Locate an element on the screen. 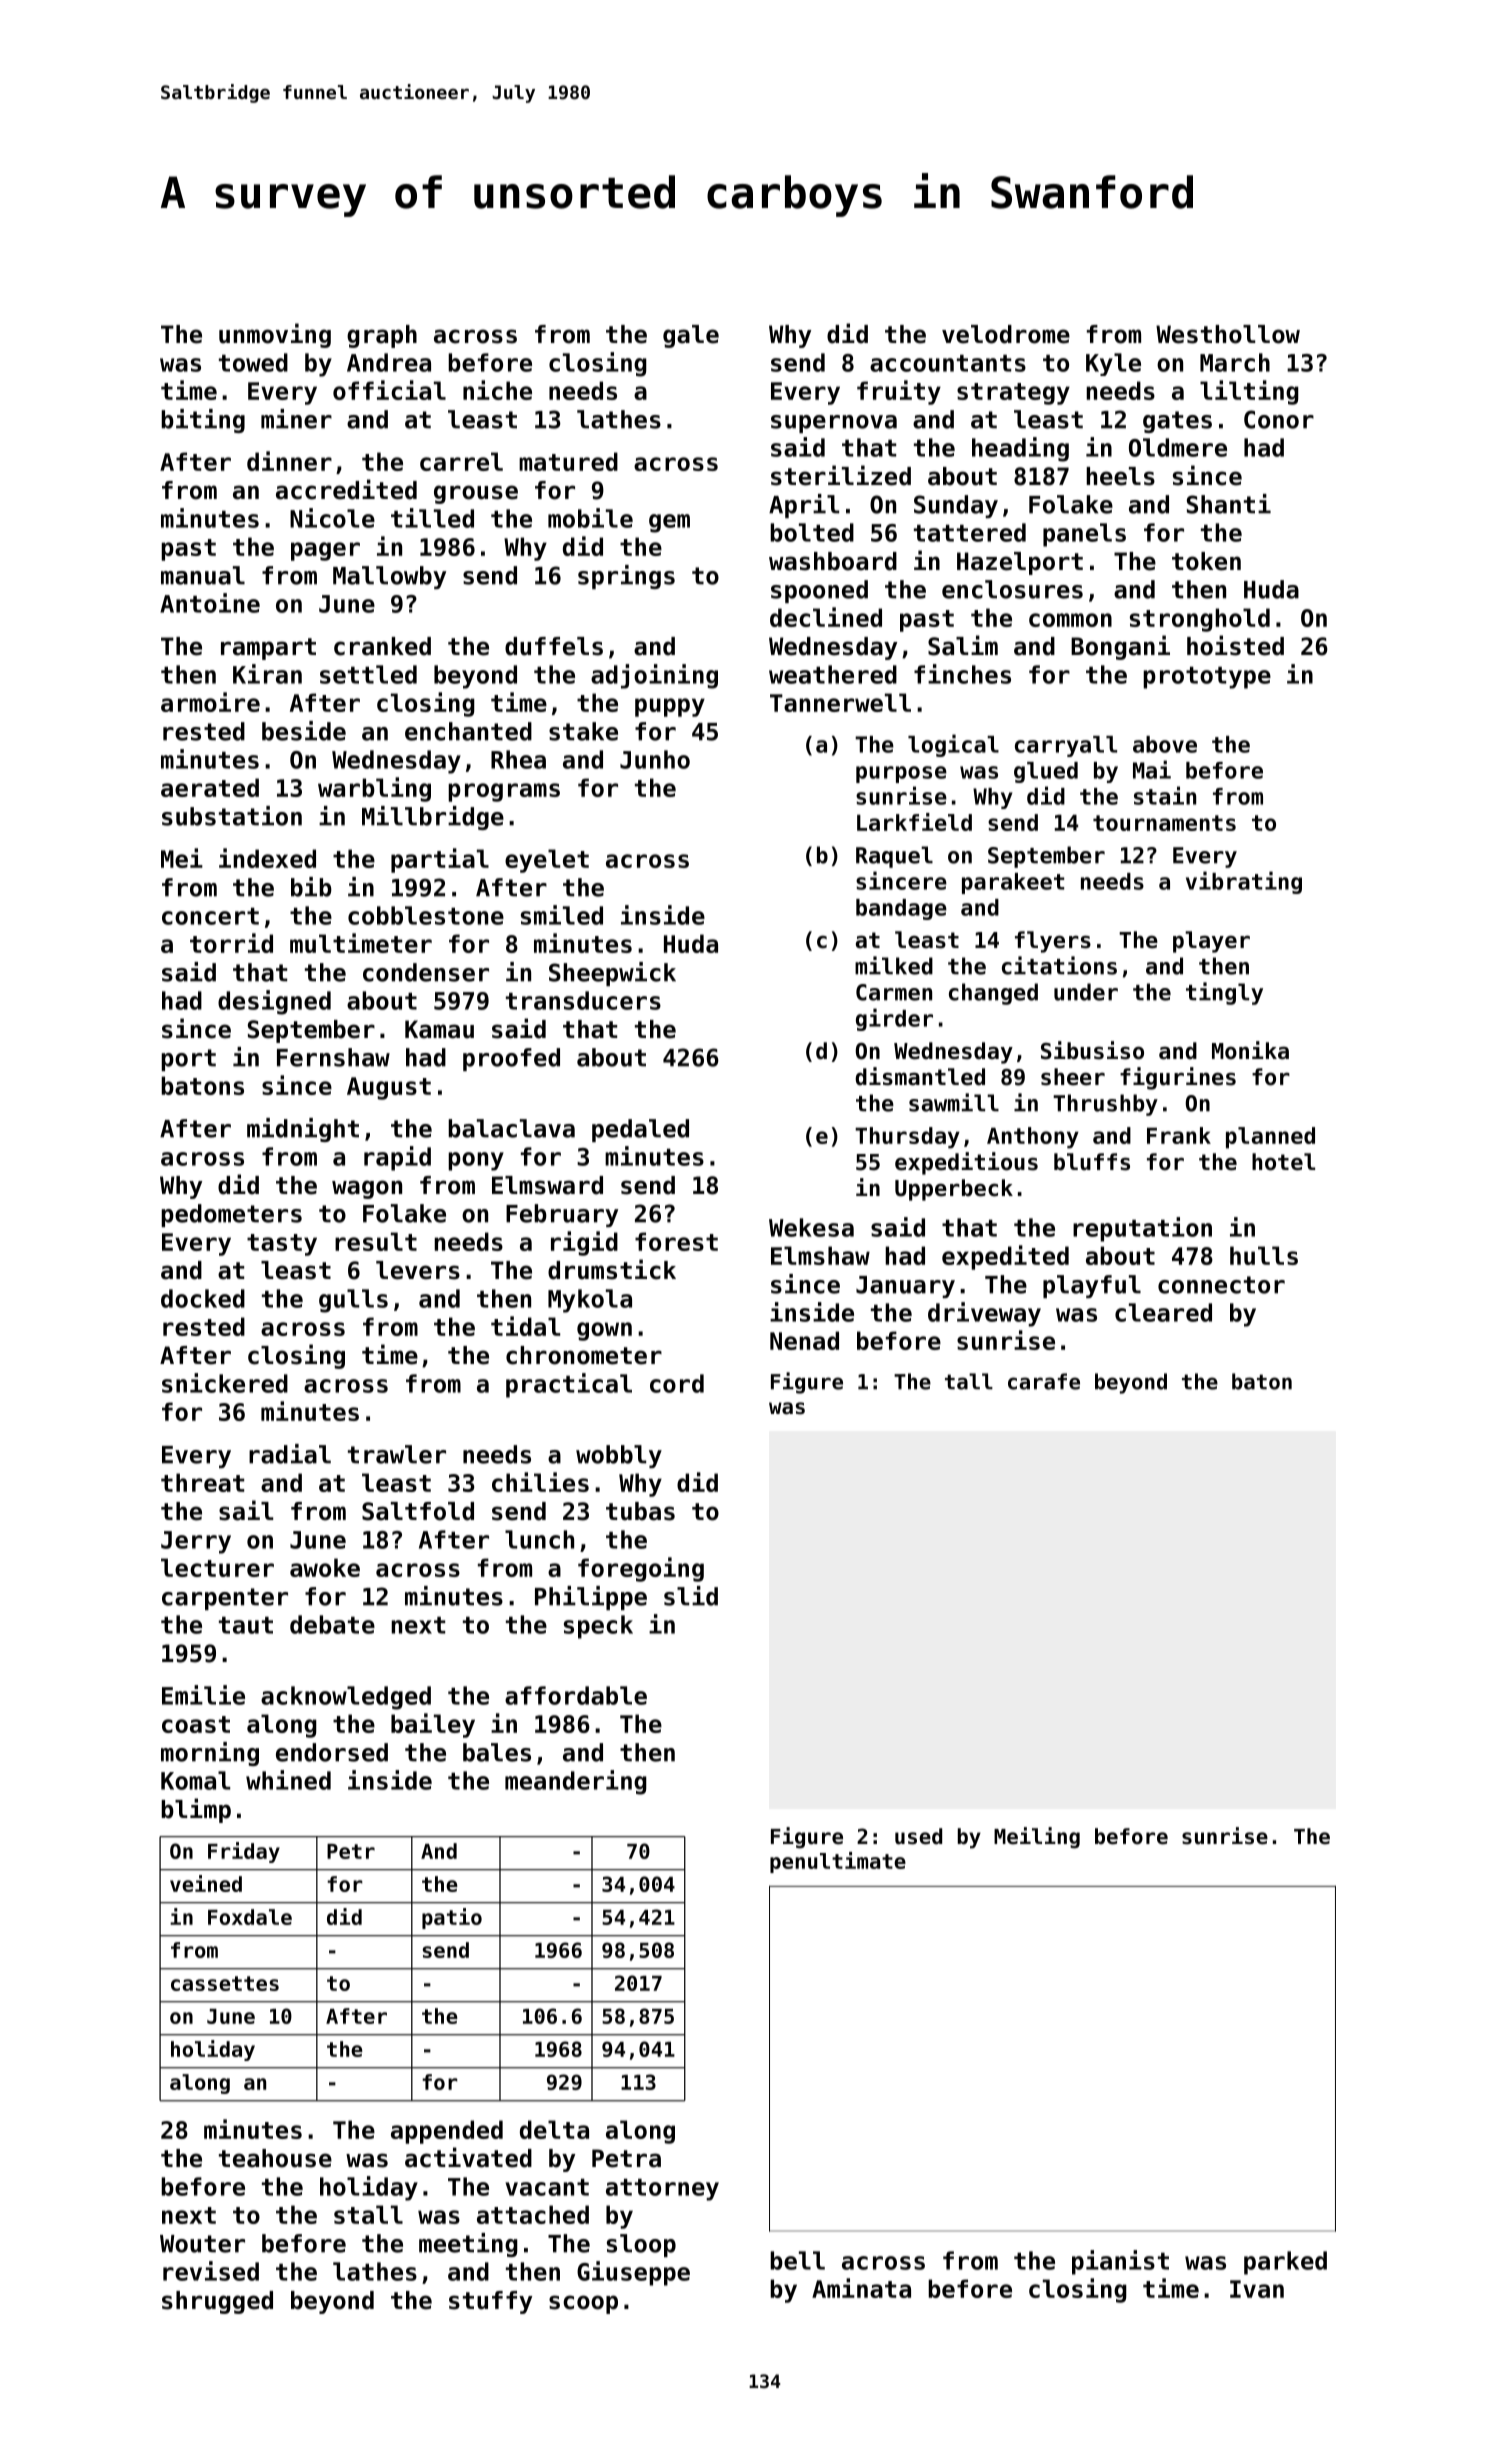  Bongani is located at coordinates (1120, 647).
